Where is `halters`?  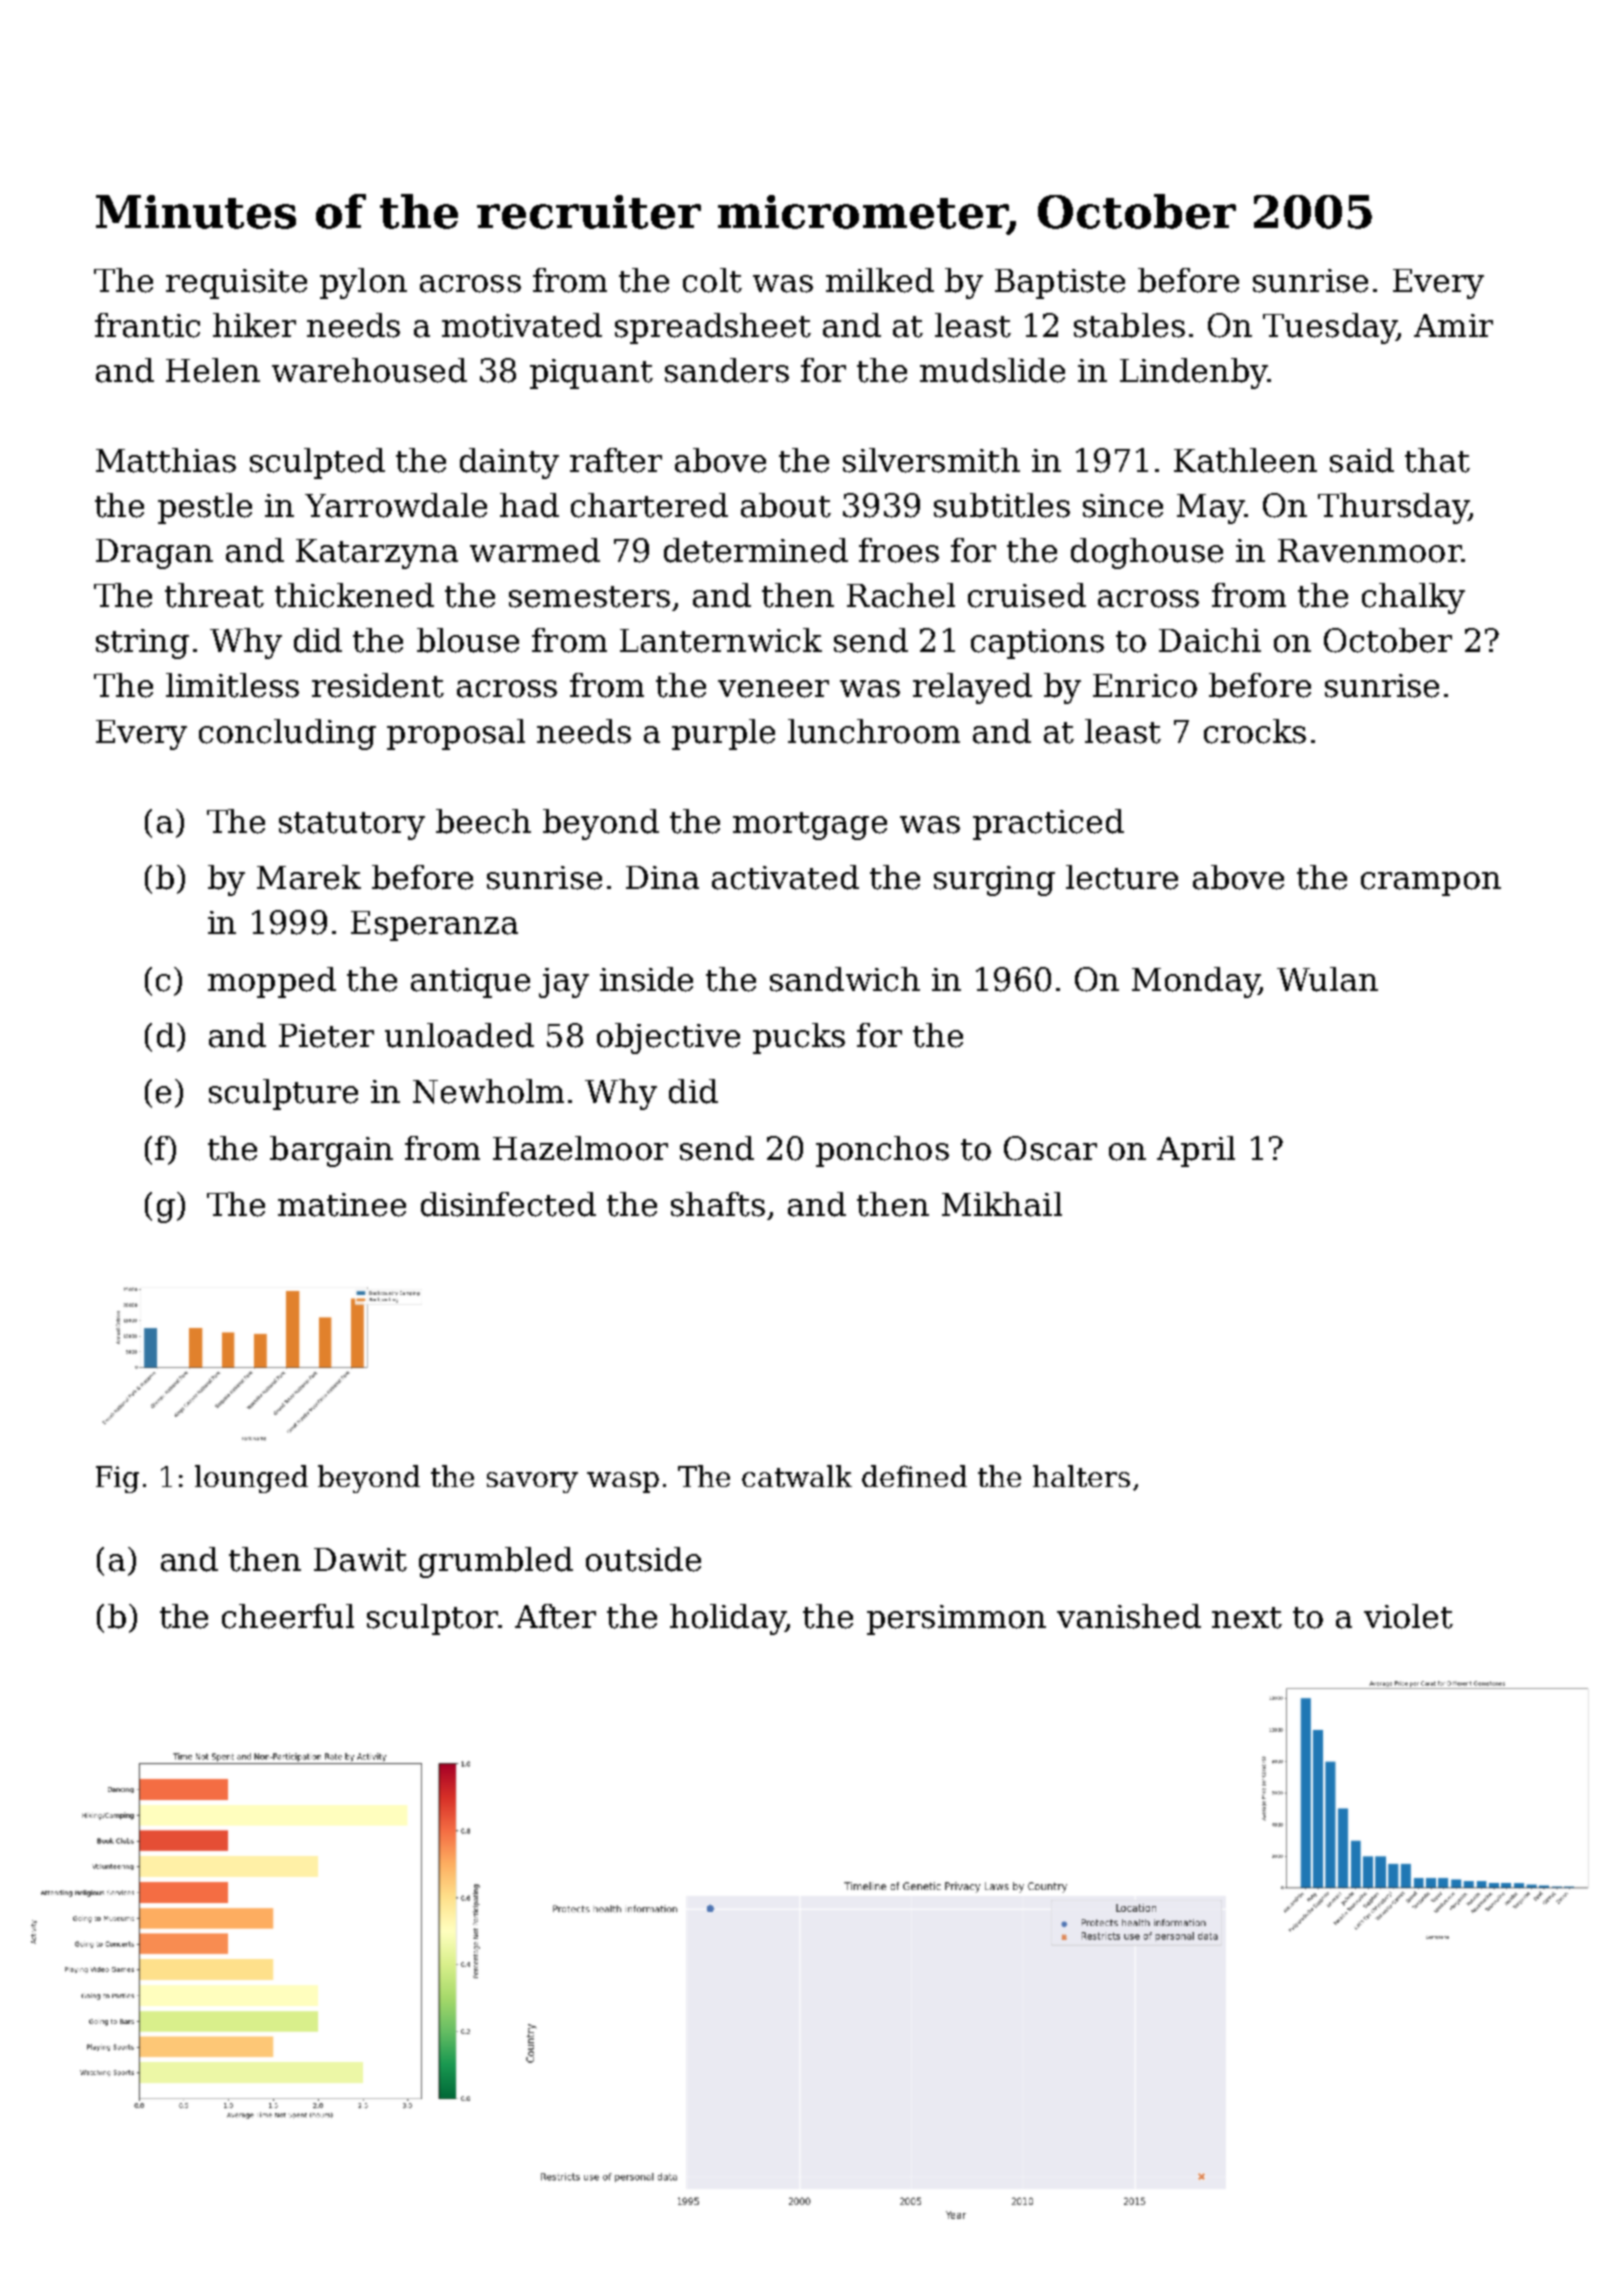 halters is located at coordinates (1081, 1476).
